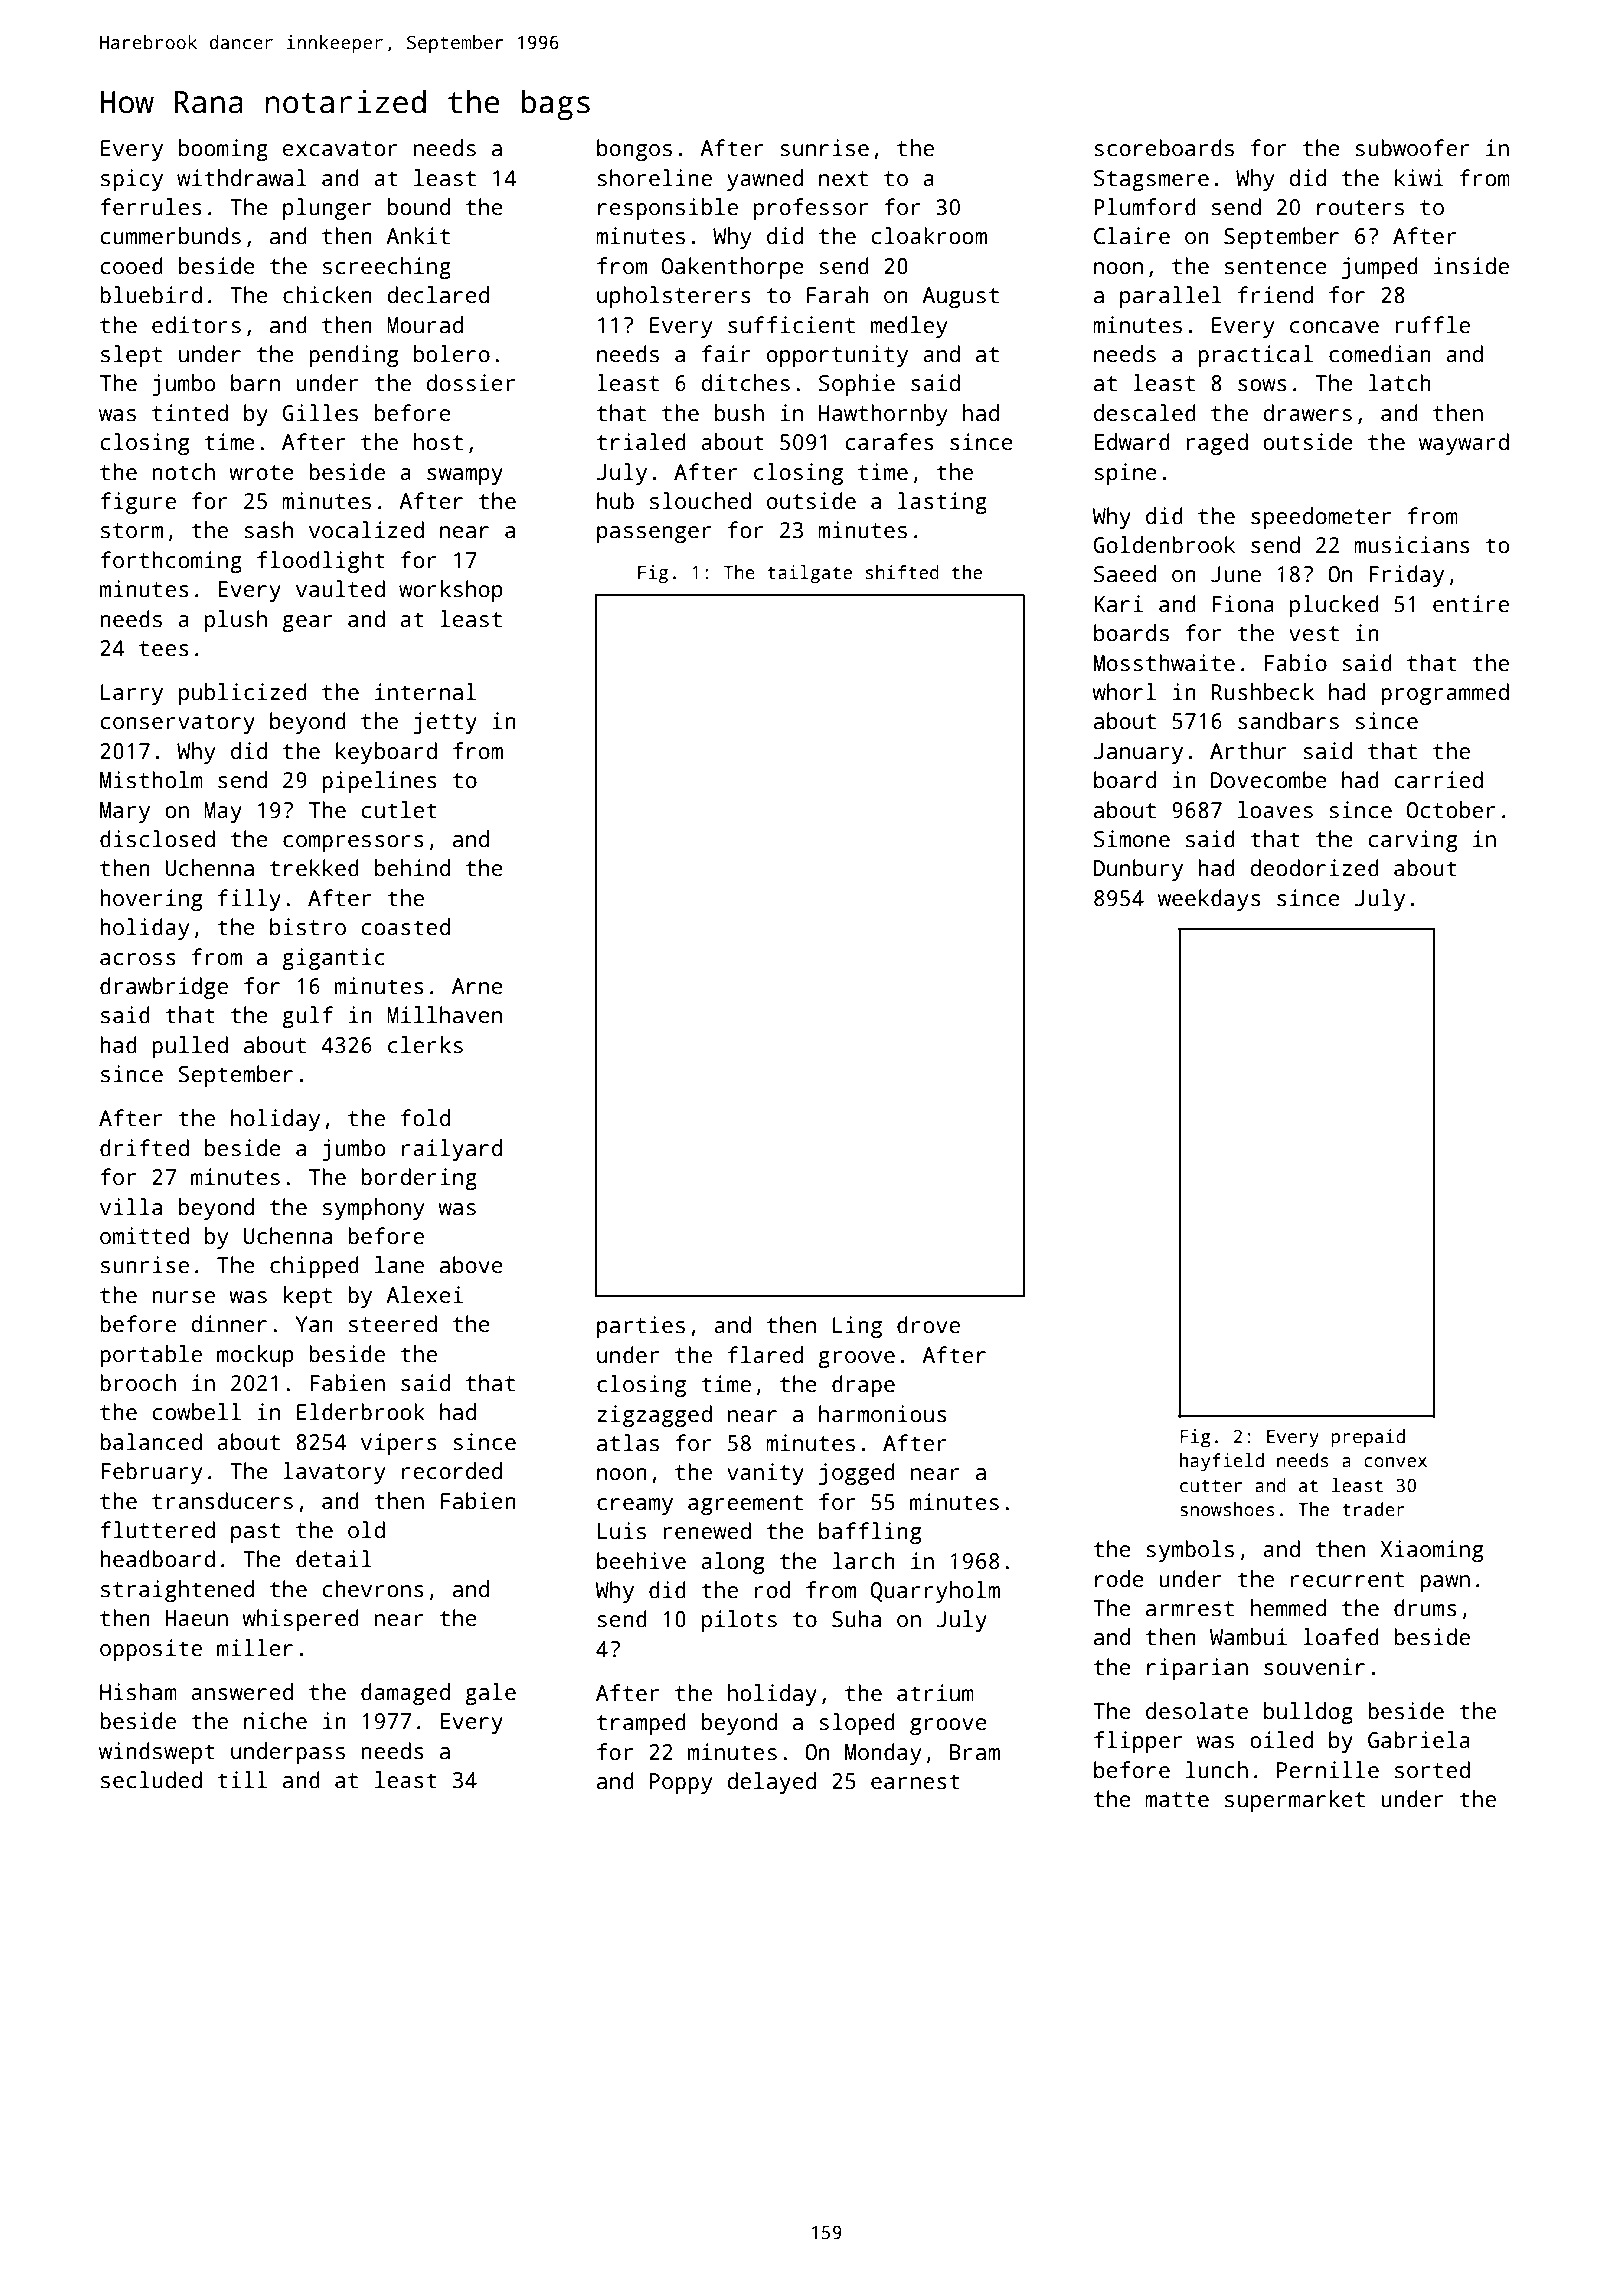 The width and height of the document is (1620, 2292). I want to click on clerks, so click(425, 1045).
